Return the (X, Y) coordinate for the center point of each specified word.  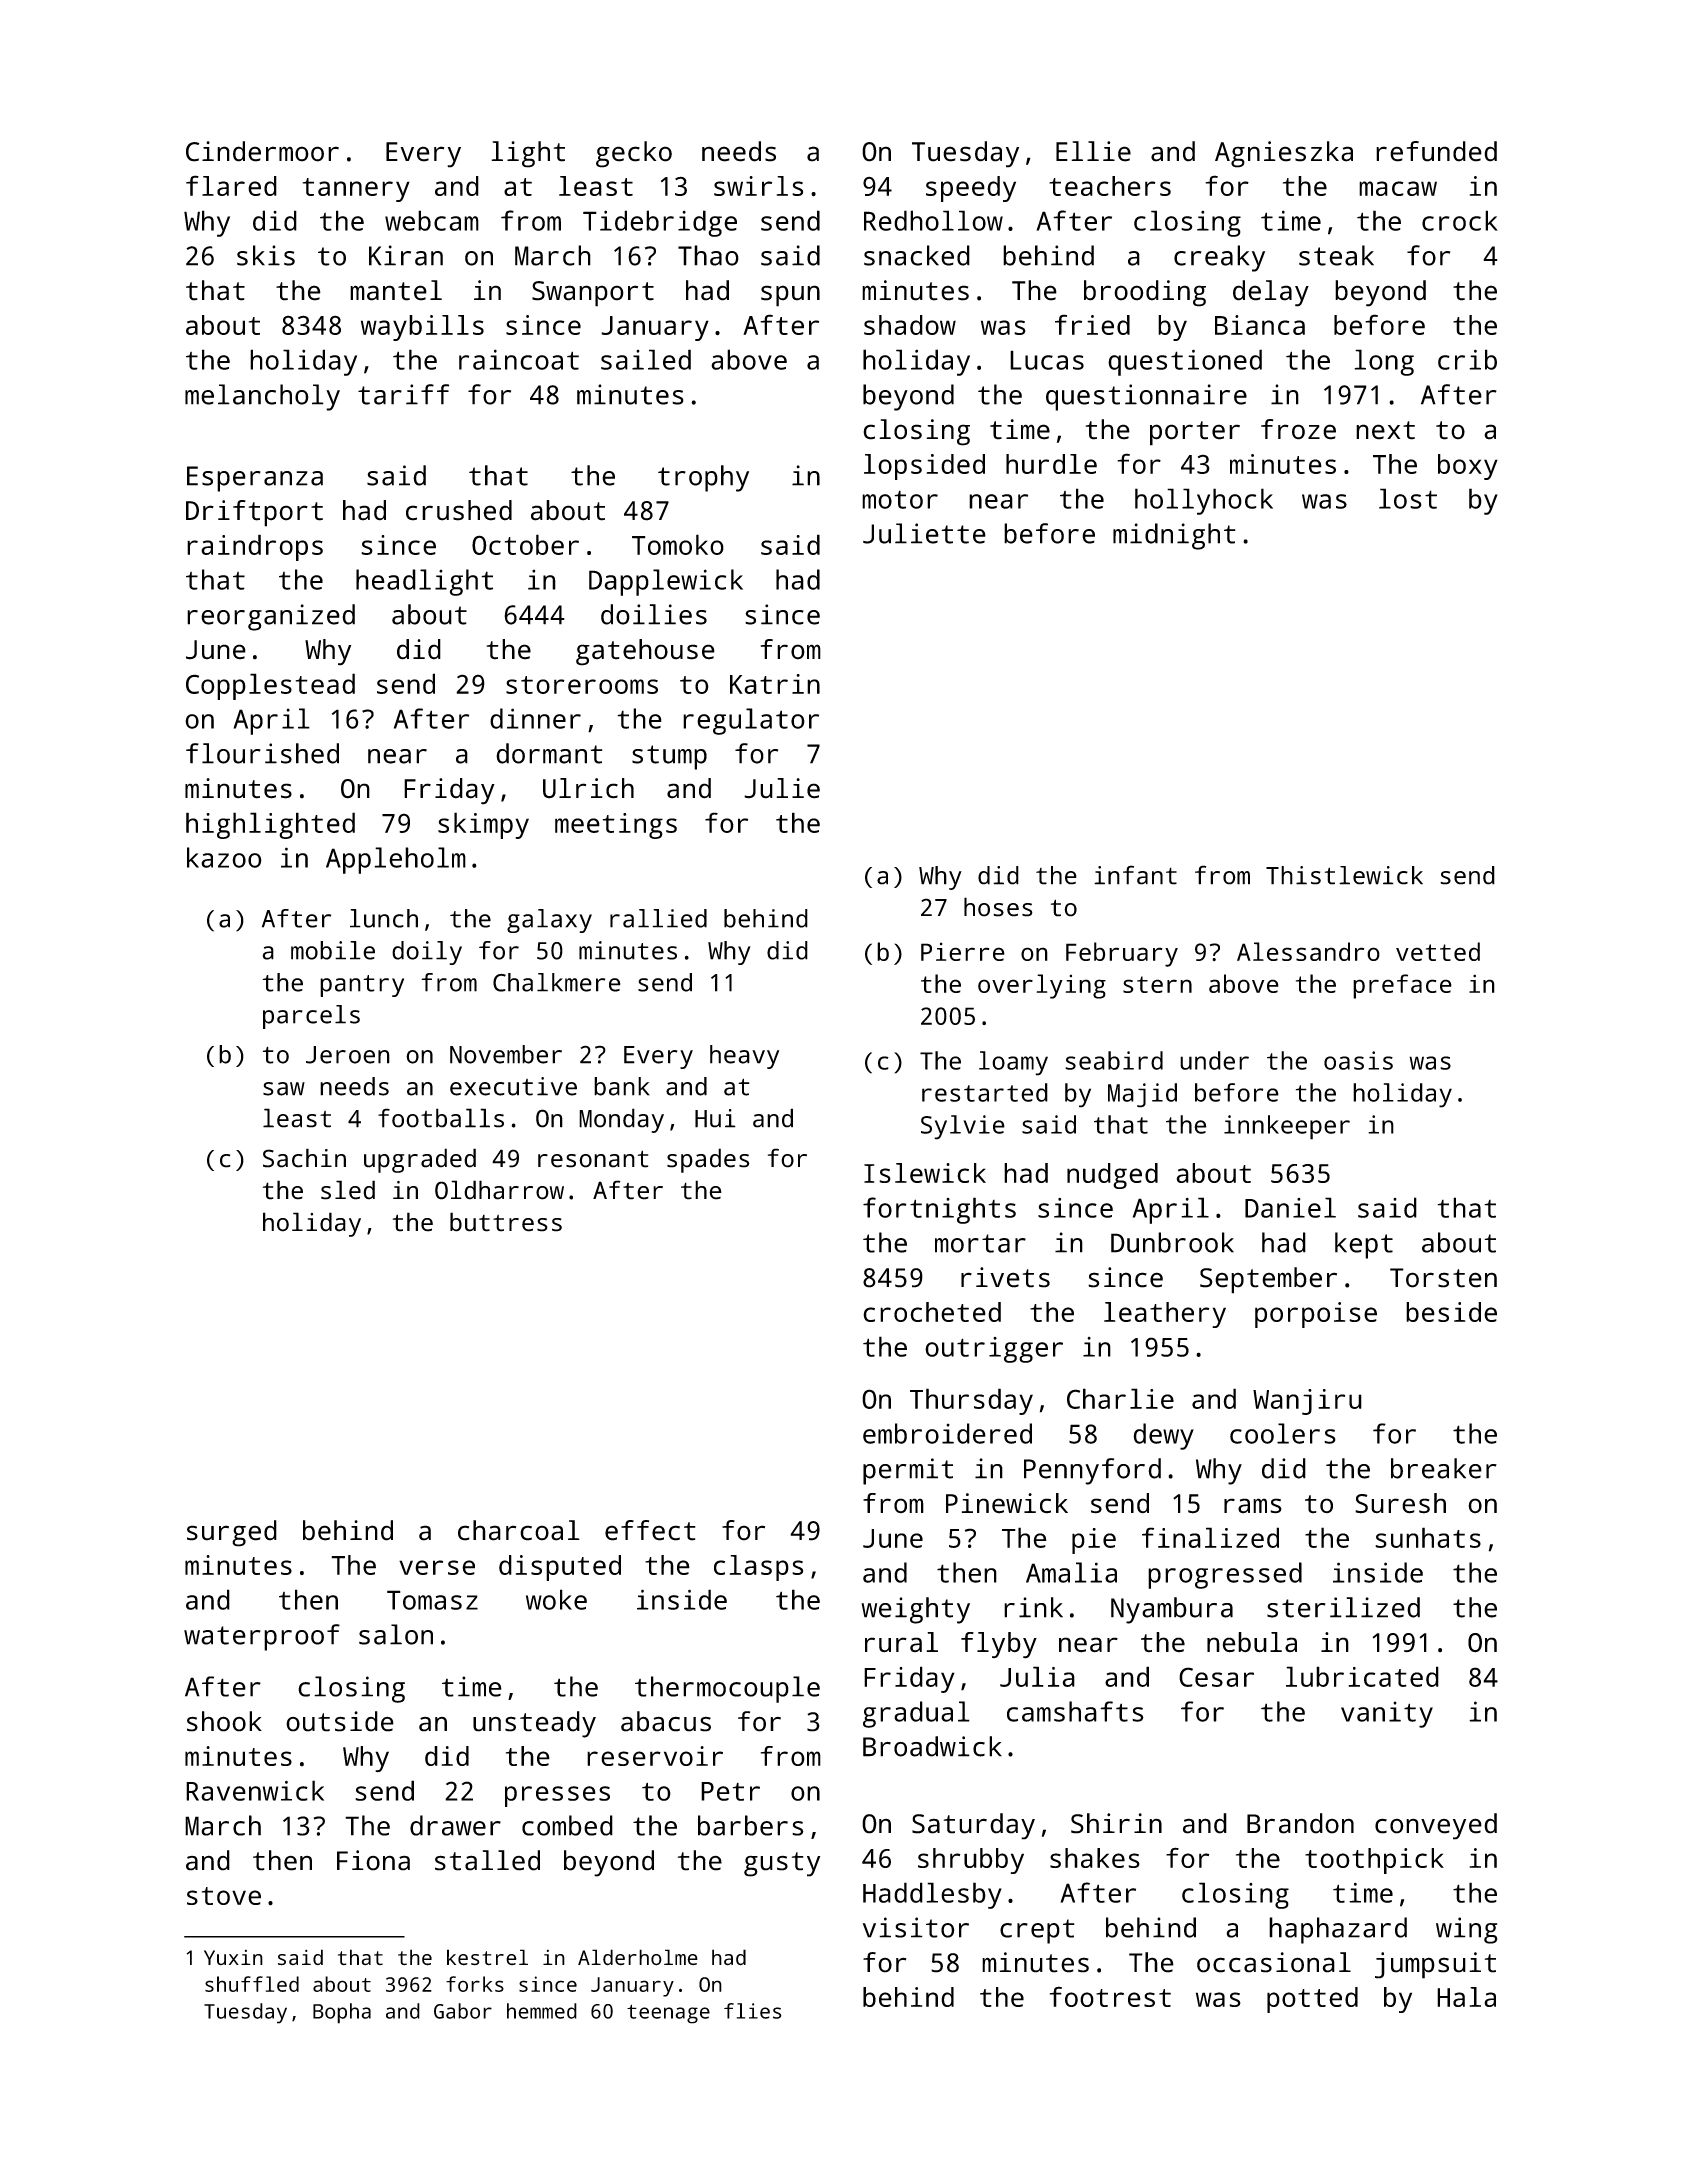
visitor (916, 1927)
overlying (1042, 986)
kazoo (224, 857)
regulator (751, 721)
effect (650, 1530)
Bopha (342, 2013)
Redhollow (933, 220)
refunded (1436, 151)
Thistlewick (1344, 875)
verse (437, 1567)
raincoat (519, 359)
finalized (1210, 1537)
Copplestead (270, 686)
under (1214, 1060)
